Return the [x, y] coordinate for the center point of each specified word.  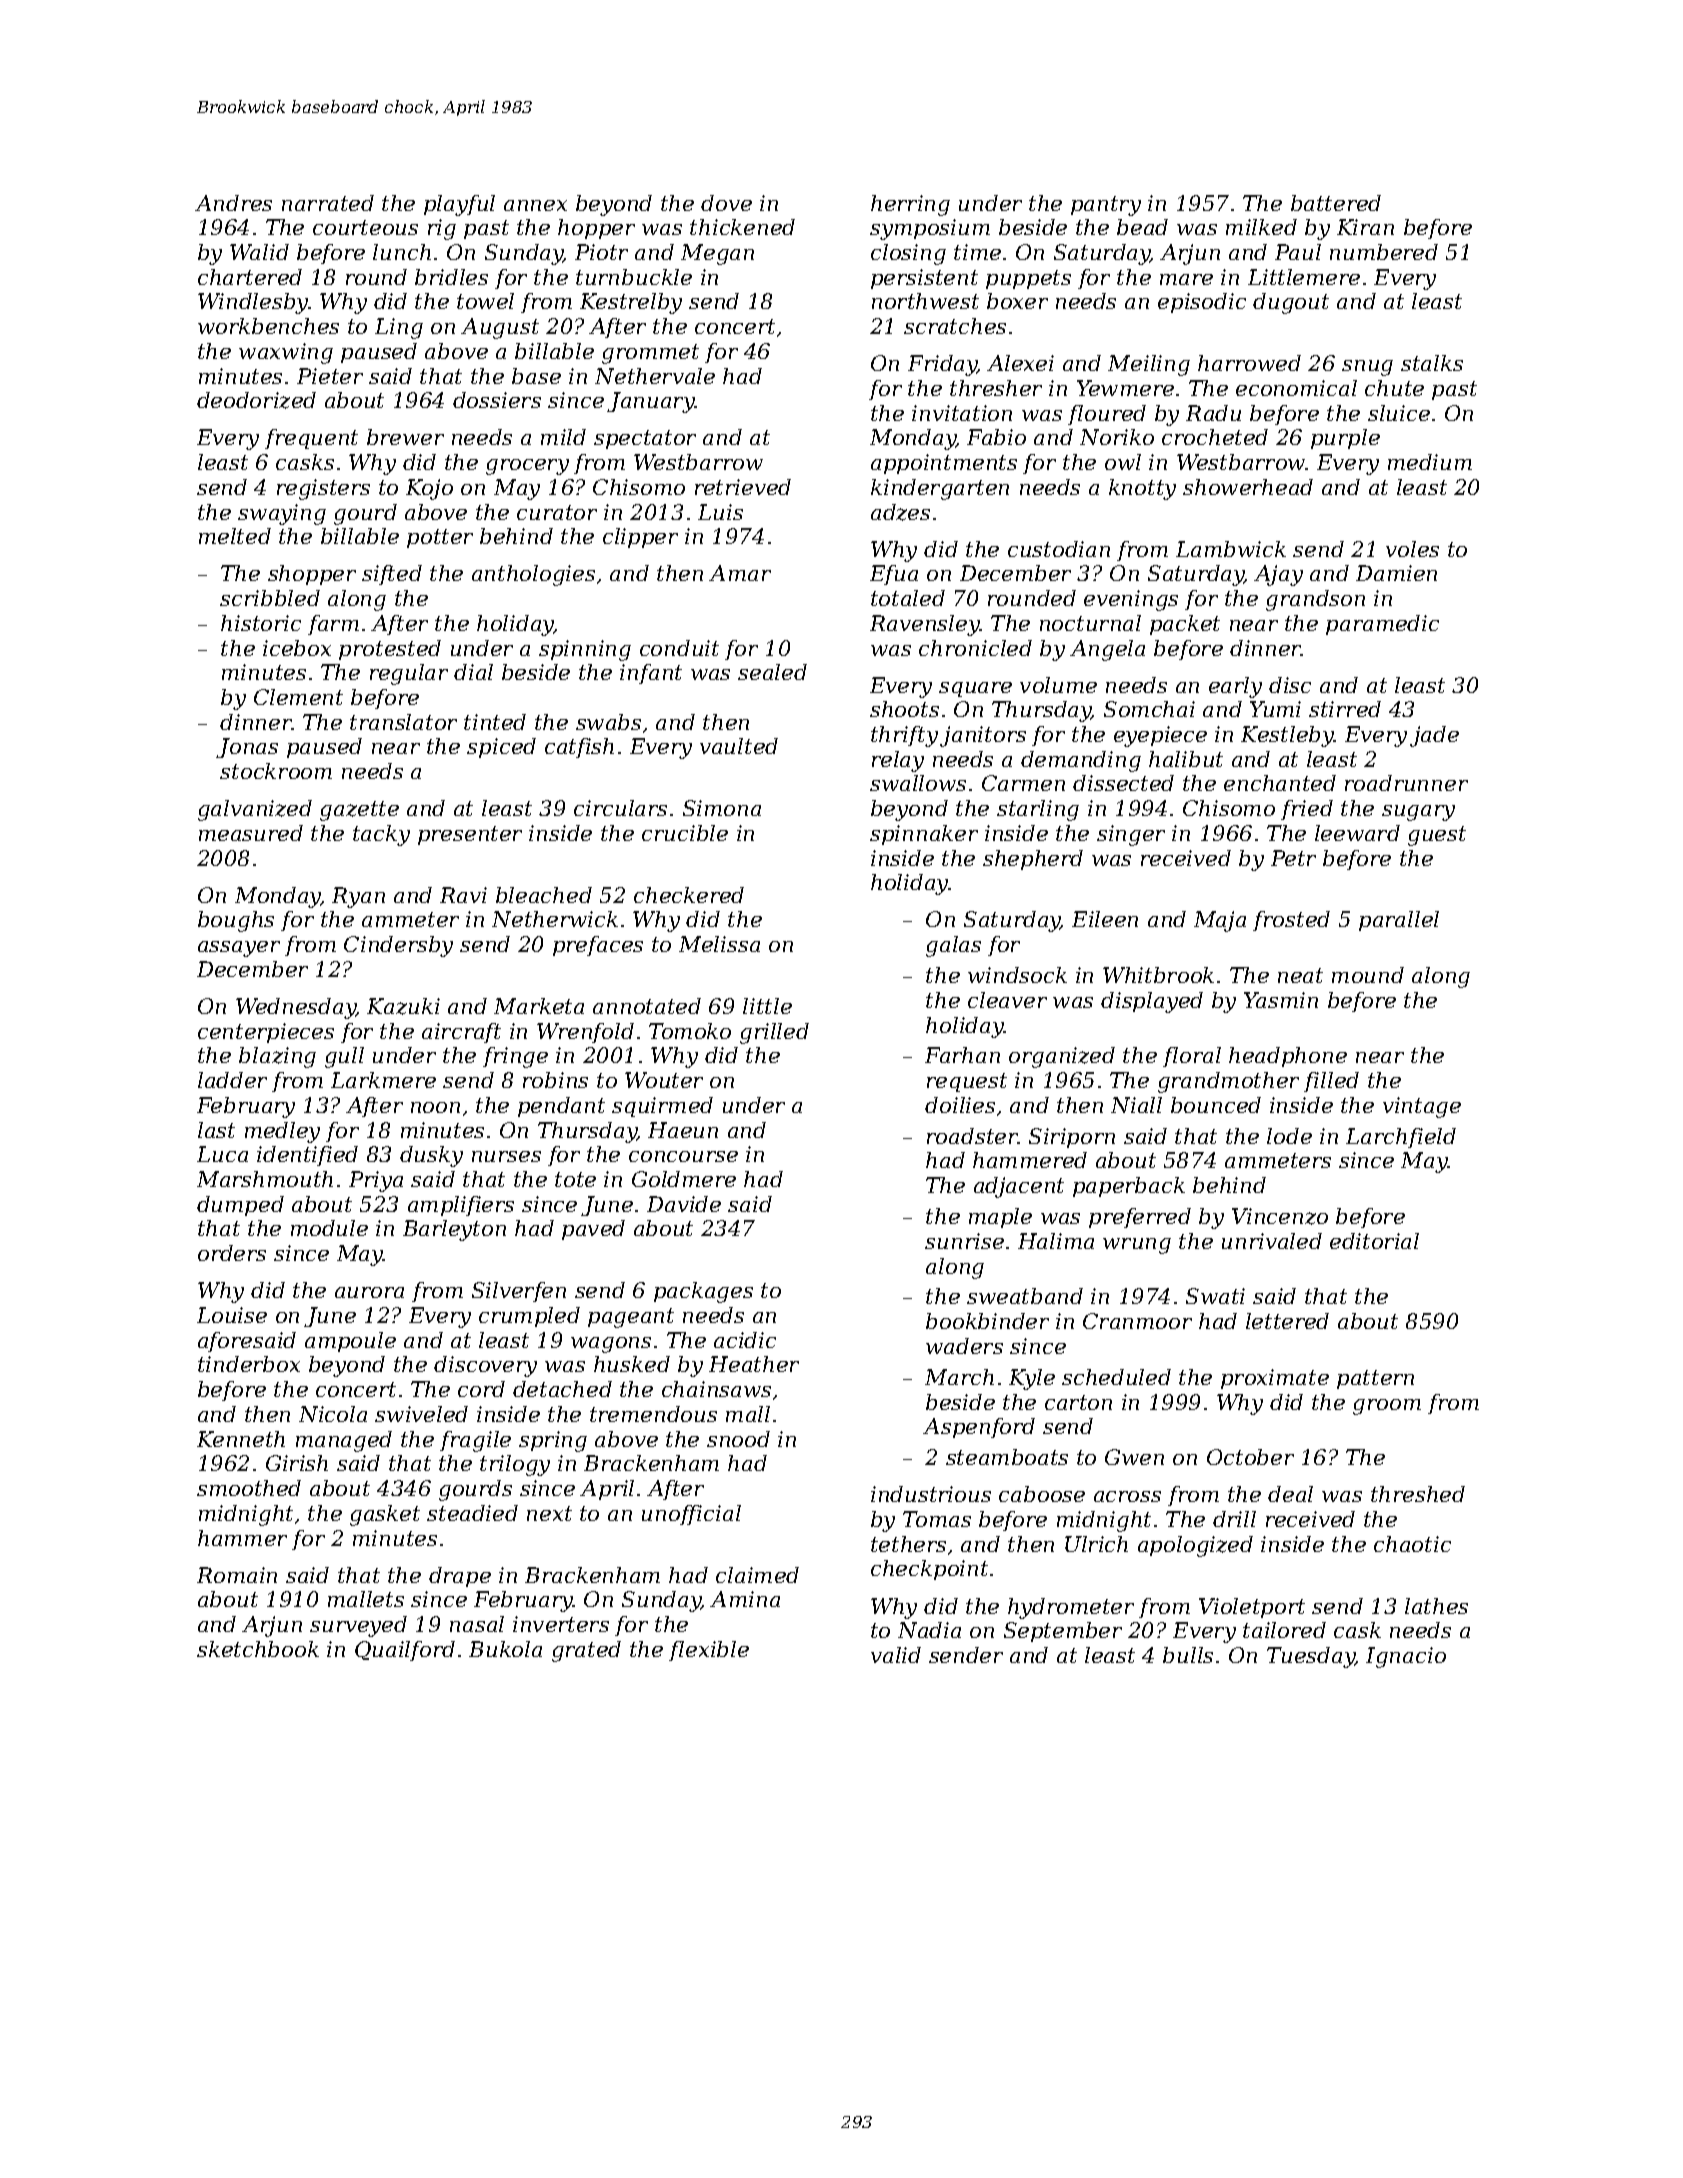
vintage [1422, 1107]
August [500, 328]
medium [1430, 462]
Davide [684, 1204]
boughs [236, 921]
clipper [640, 538]
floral [1192, 1057]
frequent [311, 439]
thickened [742, 227]
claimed [757, 1575]
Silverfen [519, 1292]
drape [460, 1577]
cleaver [1007, 1000]
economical [1296, 388]
